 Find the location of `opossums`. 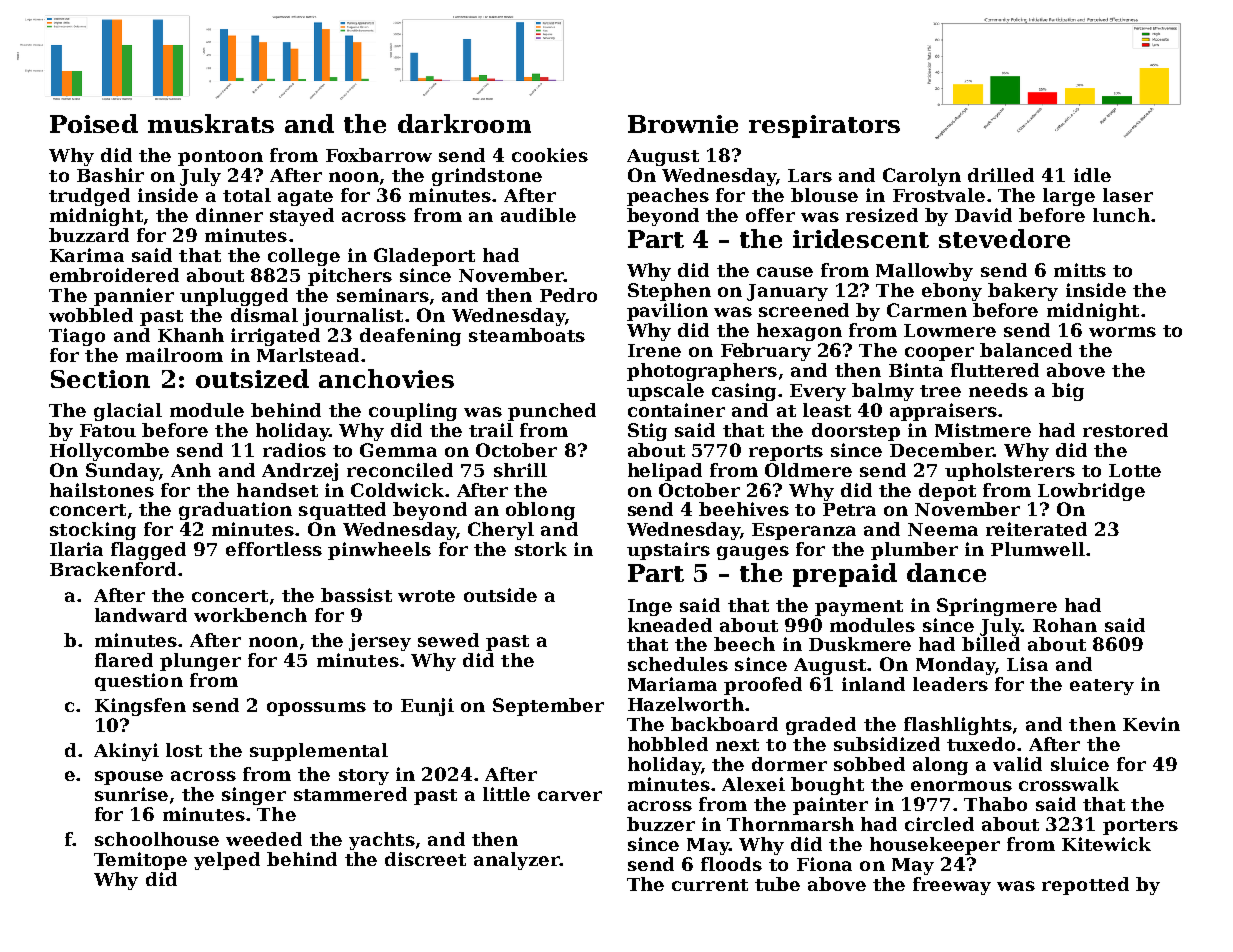

opossums is located at coordinates (316, 709).
